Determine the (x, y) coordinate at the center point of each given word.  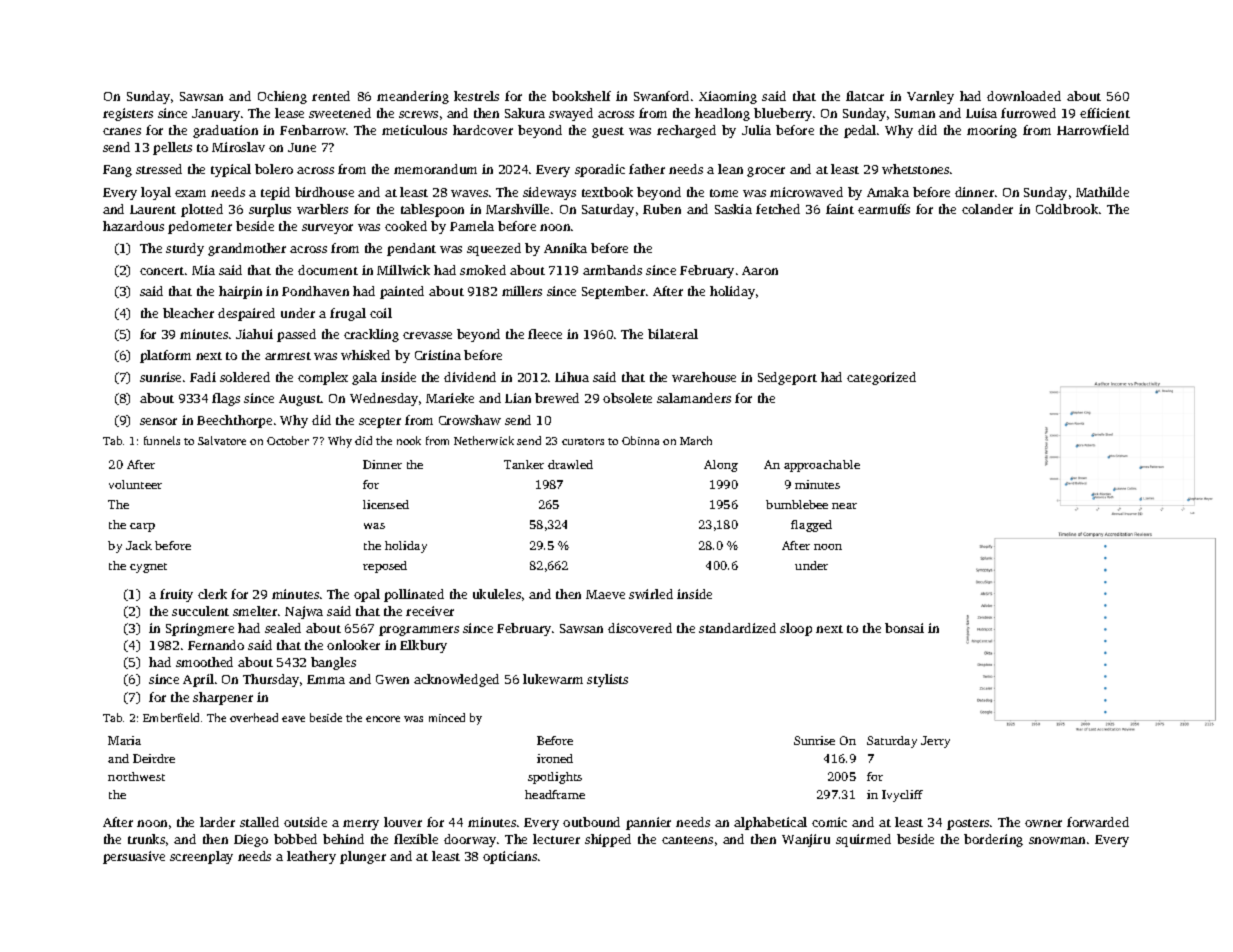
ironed (555, 758)
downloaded (1024, 96)
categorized (881, 378)
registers (128, 114)
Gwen (392, 679)
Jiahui (254, 334)
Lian (518, 398)
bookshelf (581, 96)
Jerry (935, 742)
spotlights (555, 778)
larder (217, 822)
